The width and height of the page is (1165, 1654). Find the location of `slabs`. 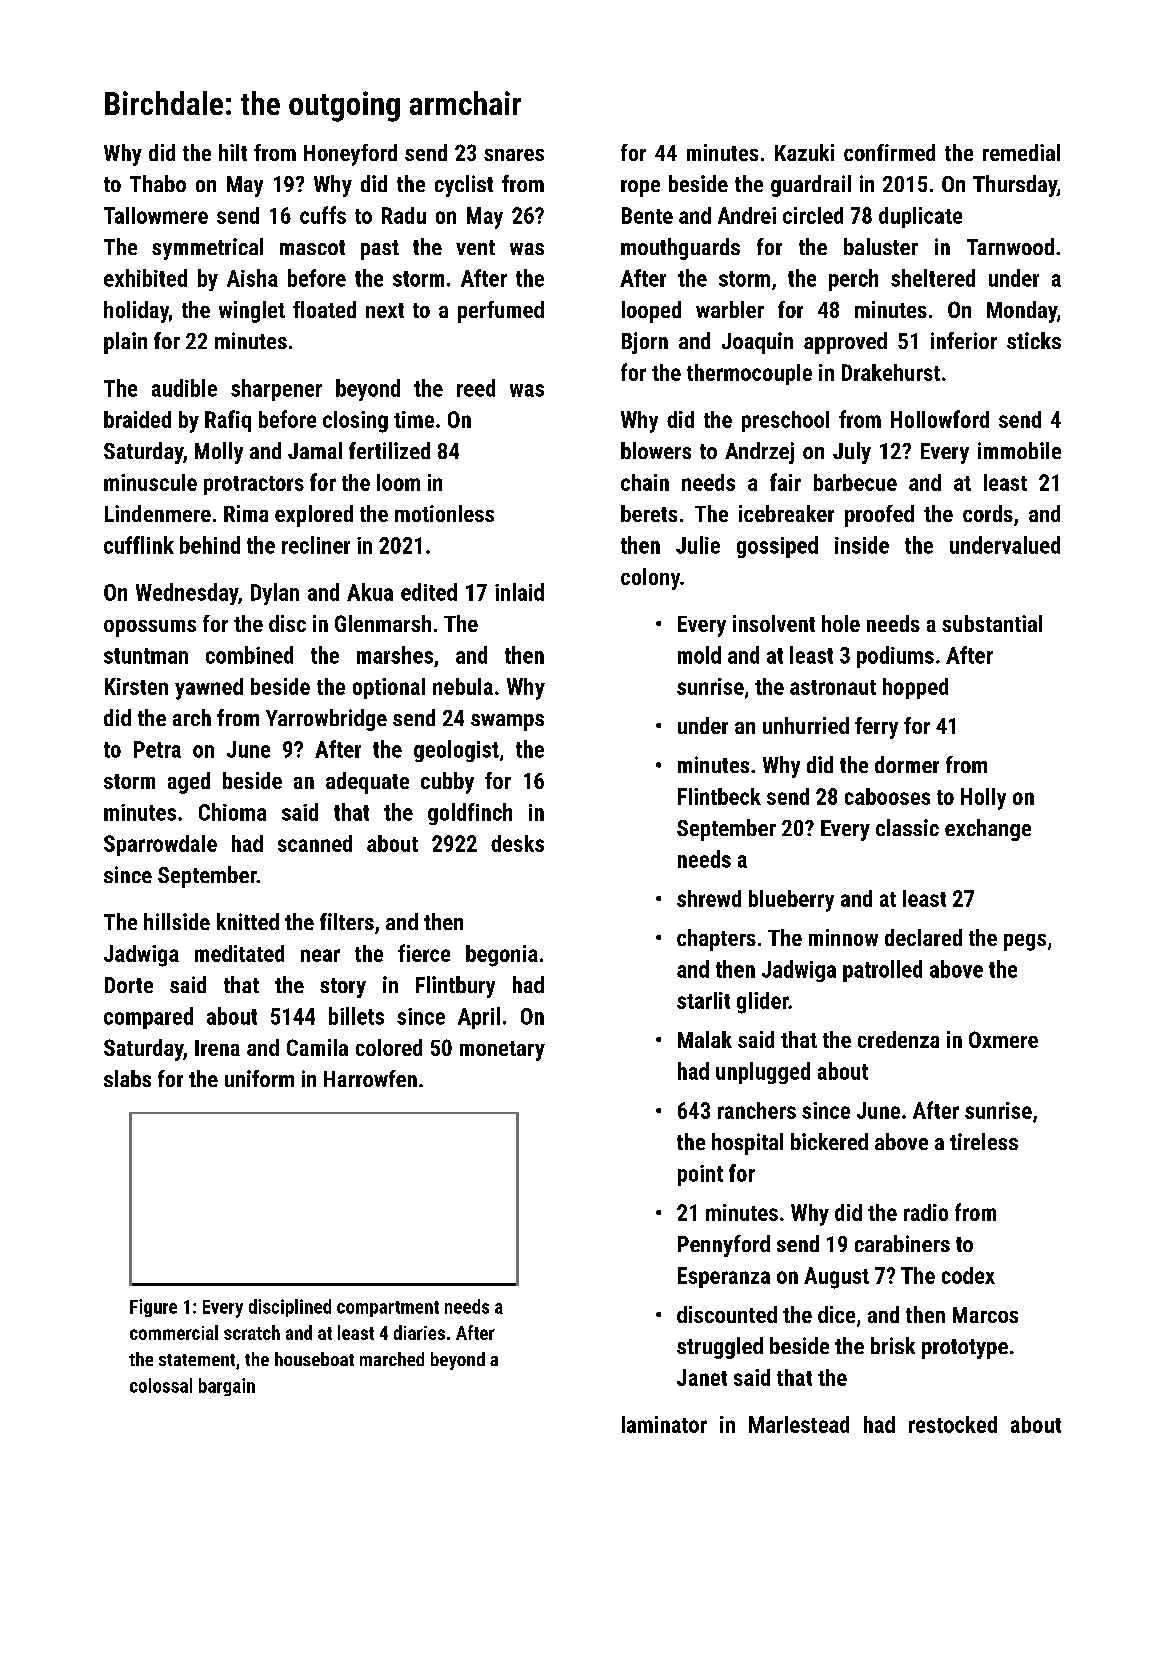

slabs is located at coordinates (127, 1078).
